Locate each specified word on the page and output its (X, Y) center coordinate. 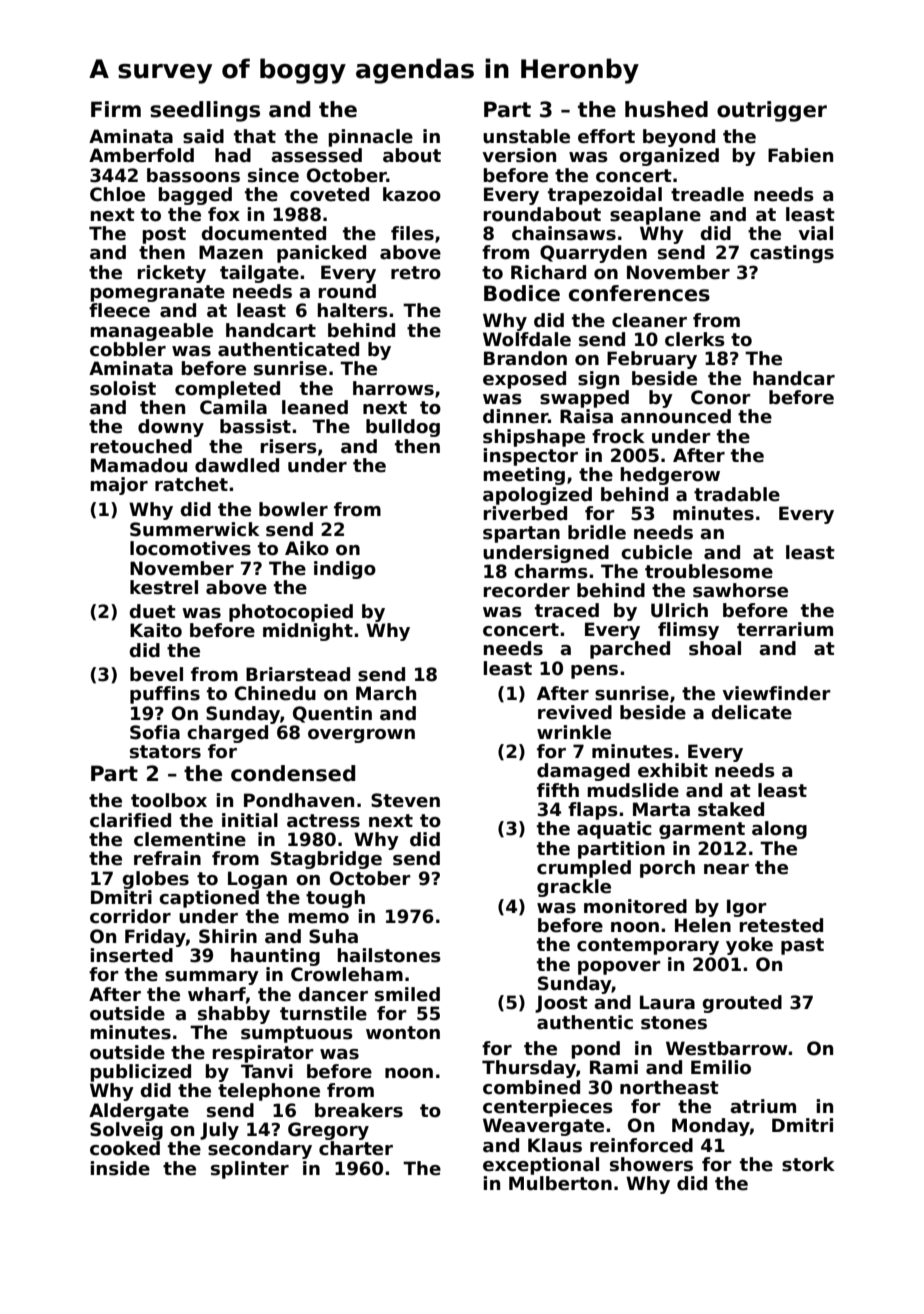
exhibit (673, 770)
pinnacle (370, 138)
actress (323, 821)
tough (335, 899)
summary (212, 978)
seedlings (205, 111)
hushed (666, 109)
